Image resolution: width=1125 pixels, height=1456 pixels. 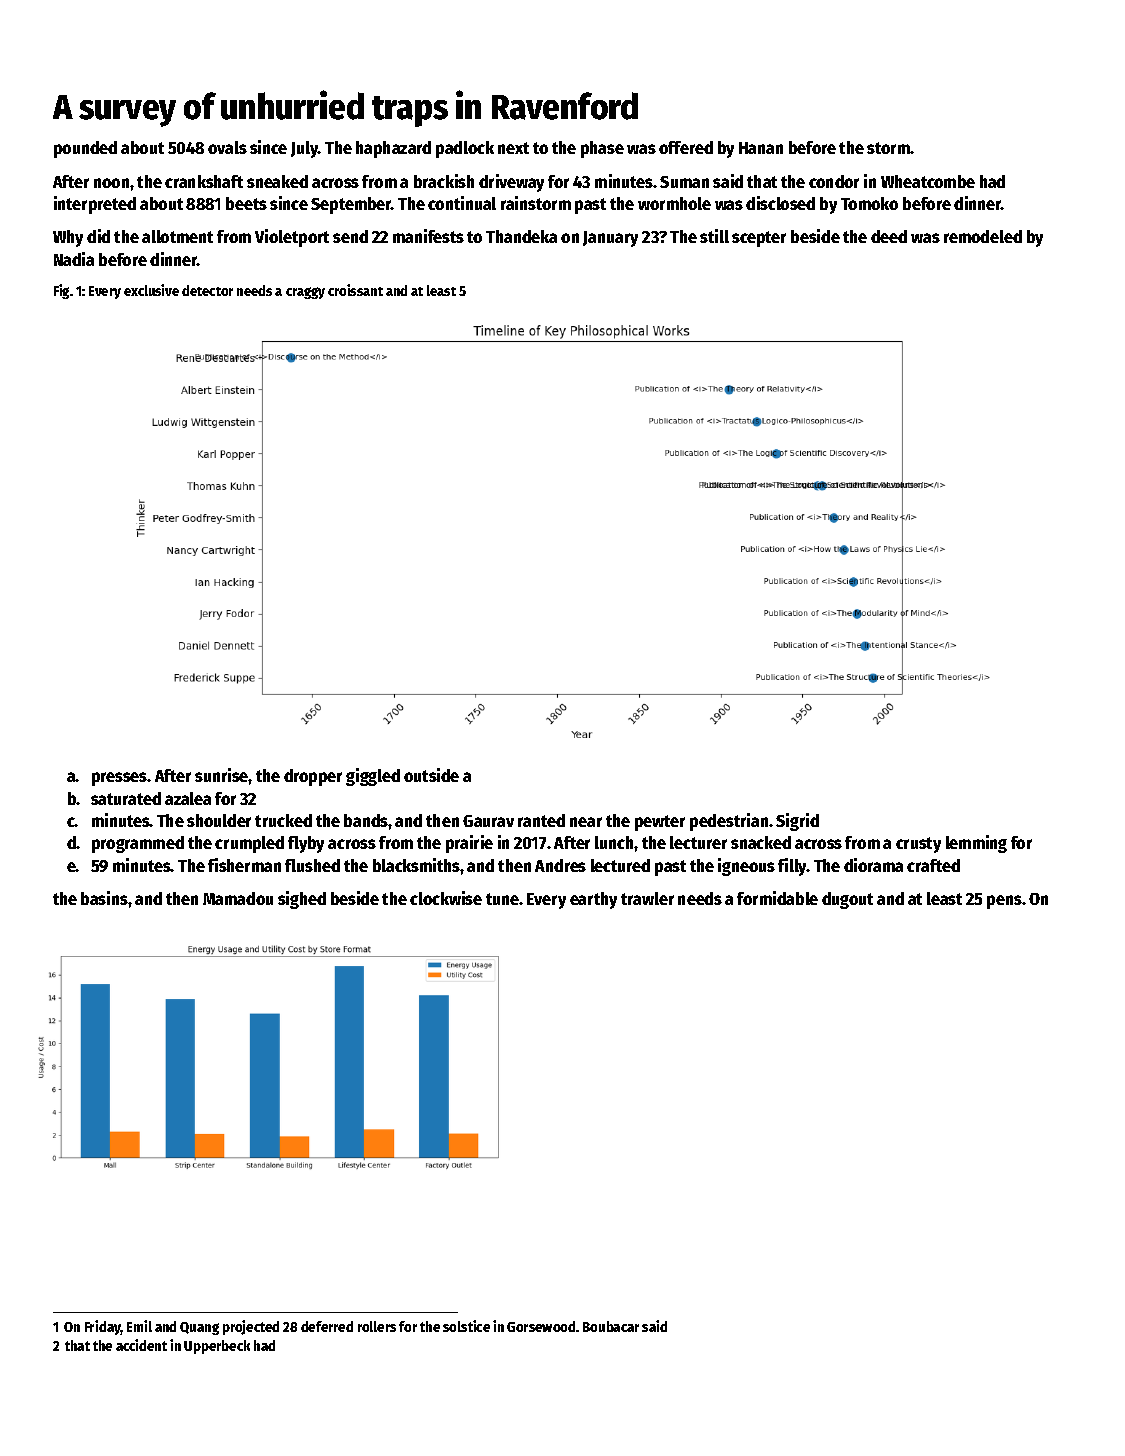 What do you see at coordinates (431, 775) in the document?
I see `outside` at bounding box center [431, 775].
